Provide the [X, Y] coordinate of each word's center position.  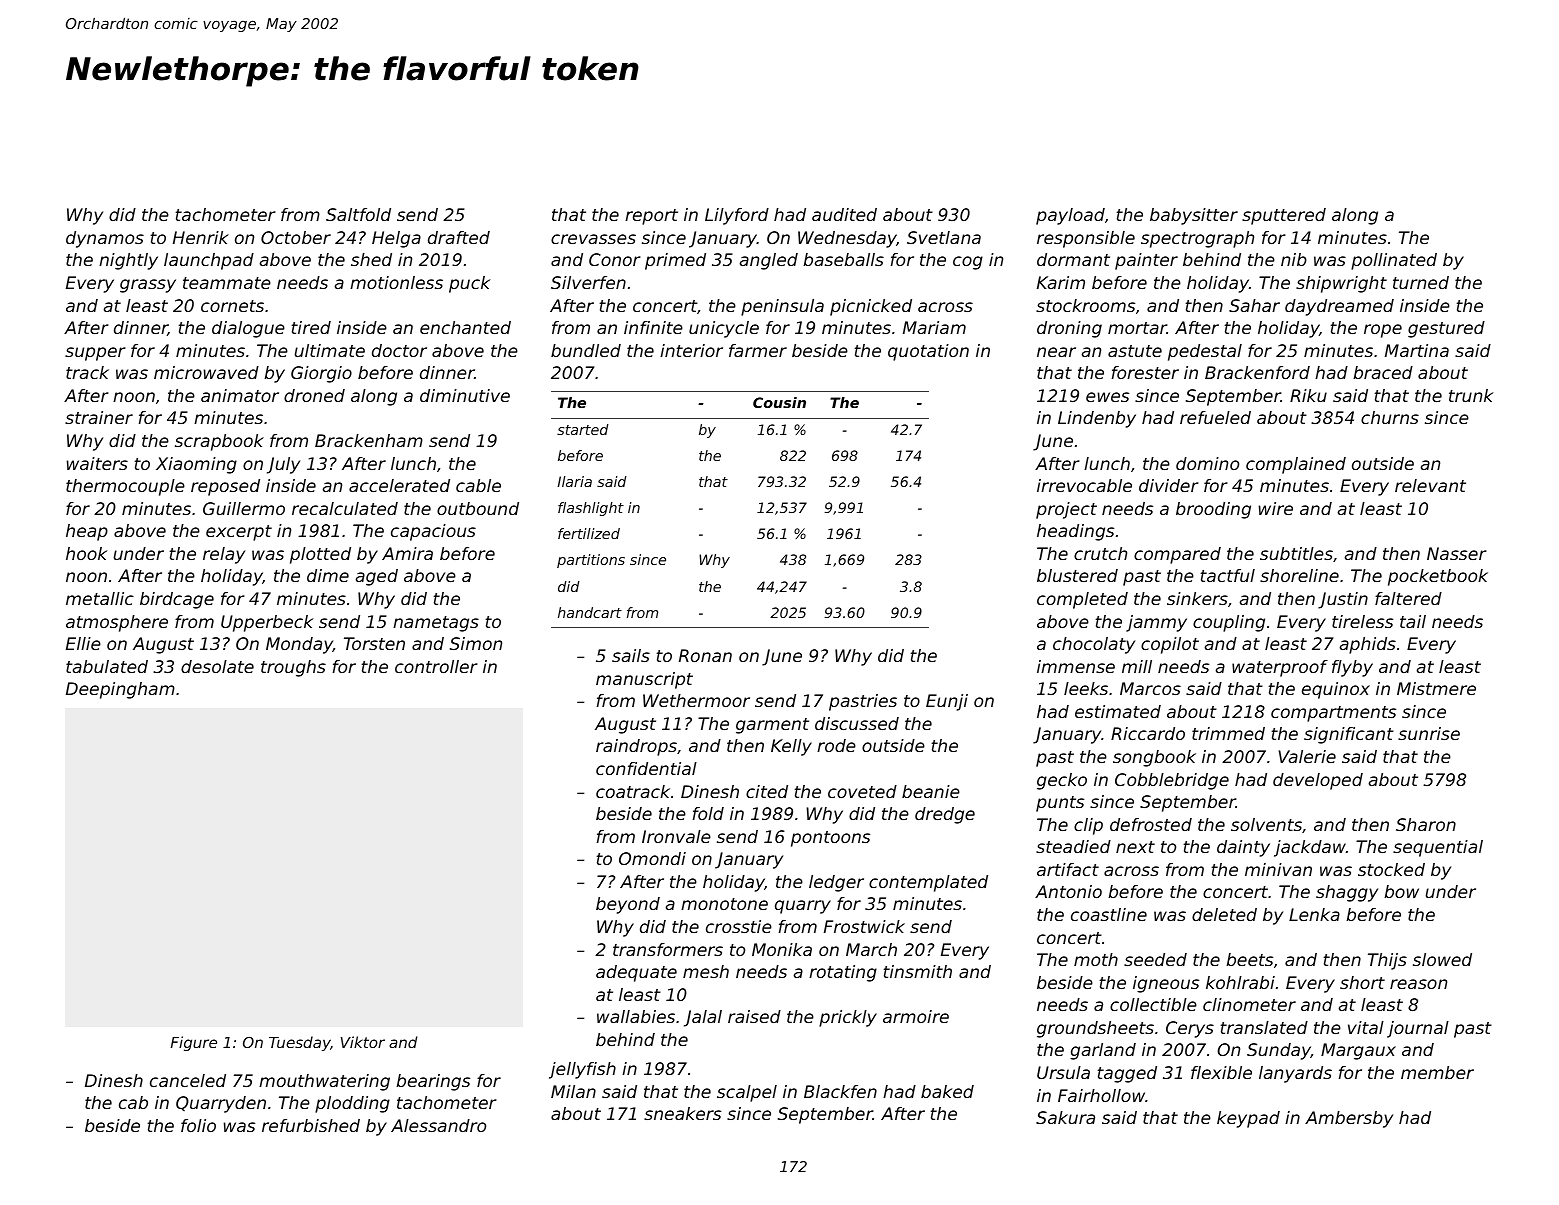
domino [1207, 463]
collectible [1153, 1004]
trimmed [1228, 733]
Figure [194, 1043]
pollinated [1394, 261]
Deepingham [120, 690]
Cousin [779, 402]
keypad [1248, 1119]
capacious [433, 532]
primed [675, 261]
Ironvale [676, 836]
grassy [148, 286]
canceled [188, 1080]
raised [754, 1016]
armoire [916, 1016]
